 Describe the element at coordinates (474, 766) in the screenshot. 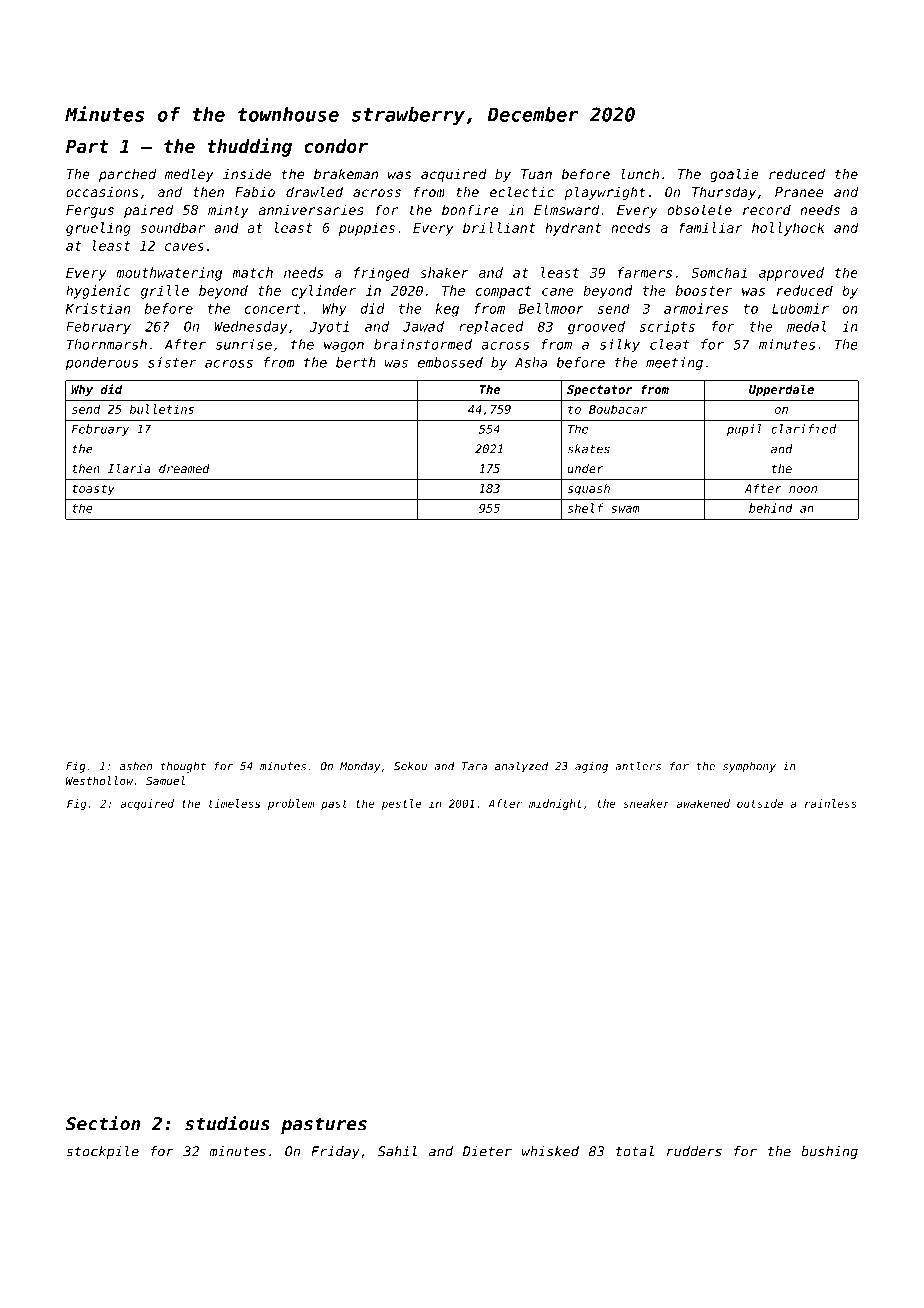

I see `Tara` at that location.
